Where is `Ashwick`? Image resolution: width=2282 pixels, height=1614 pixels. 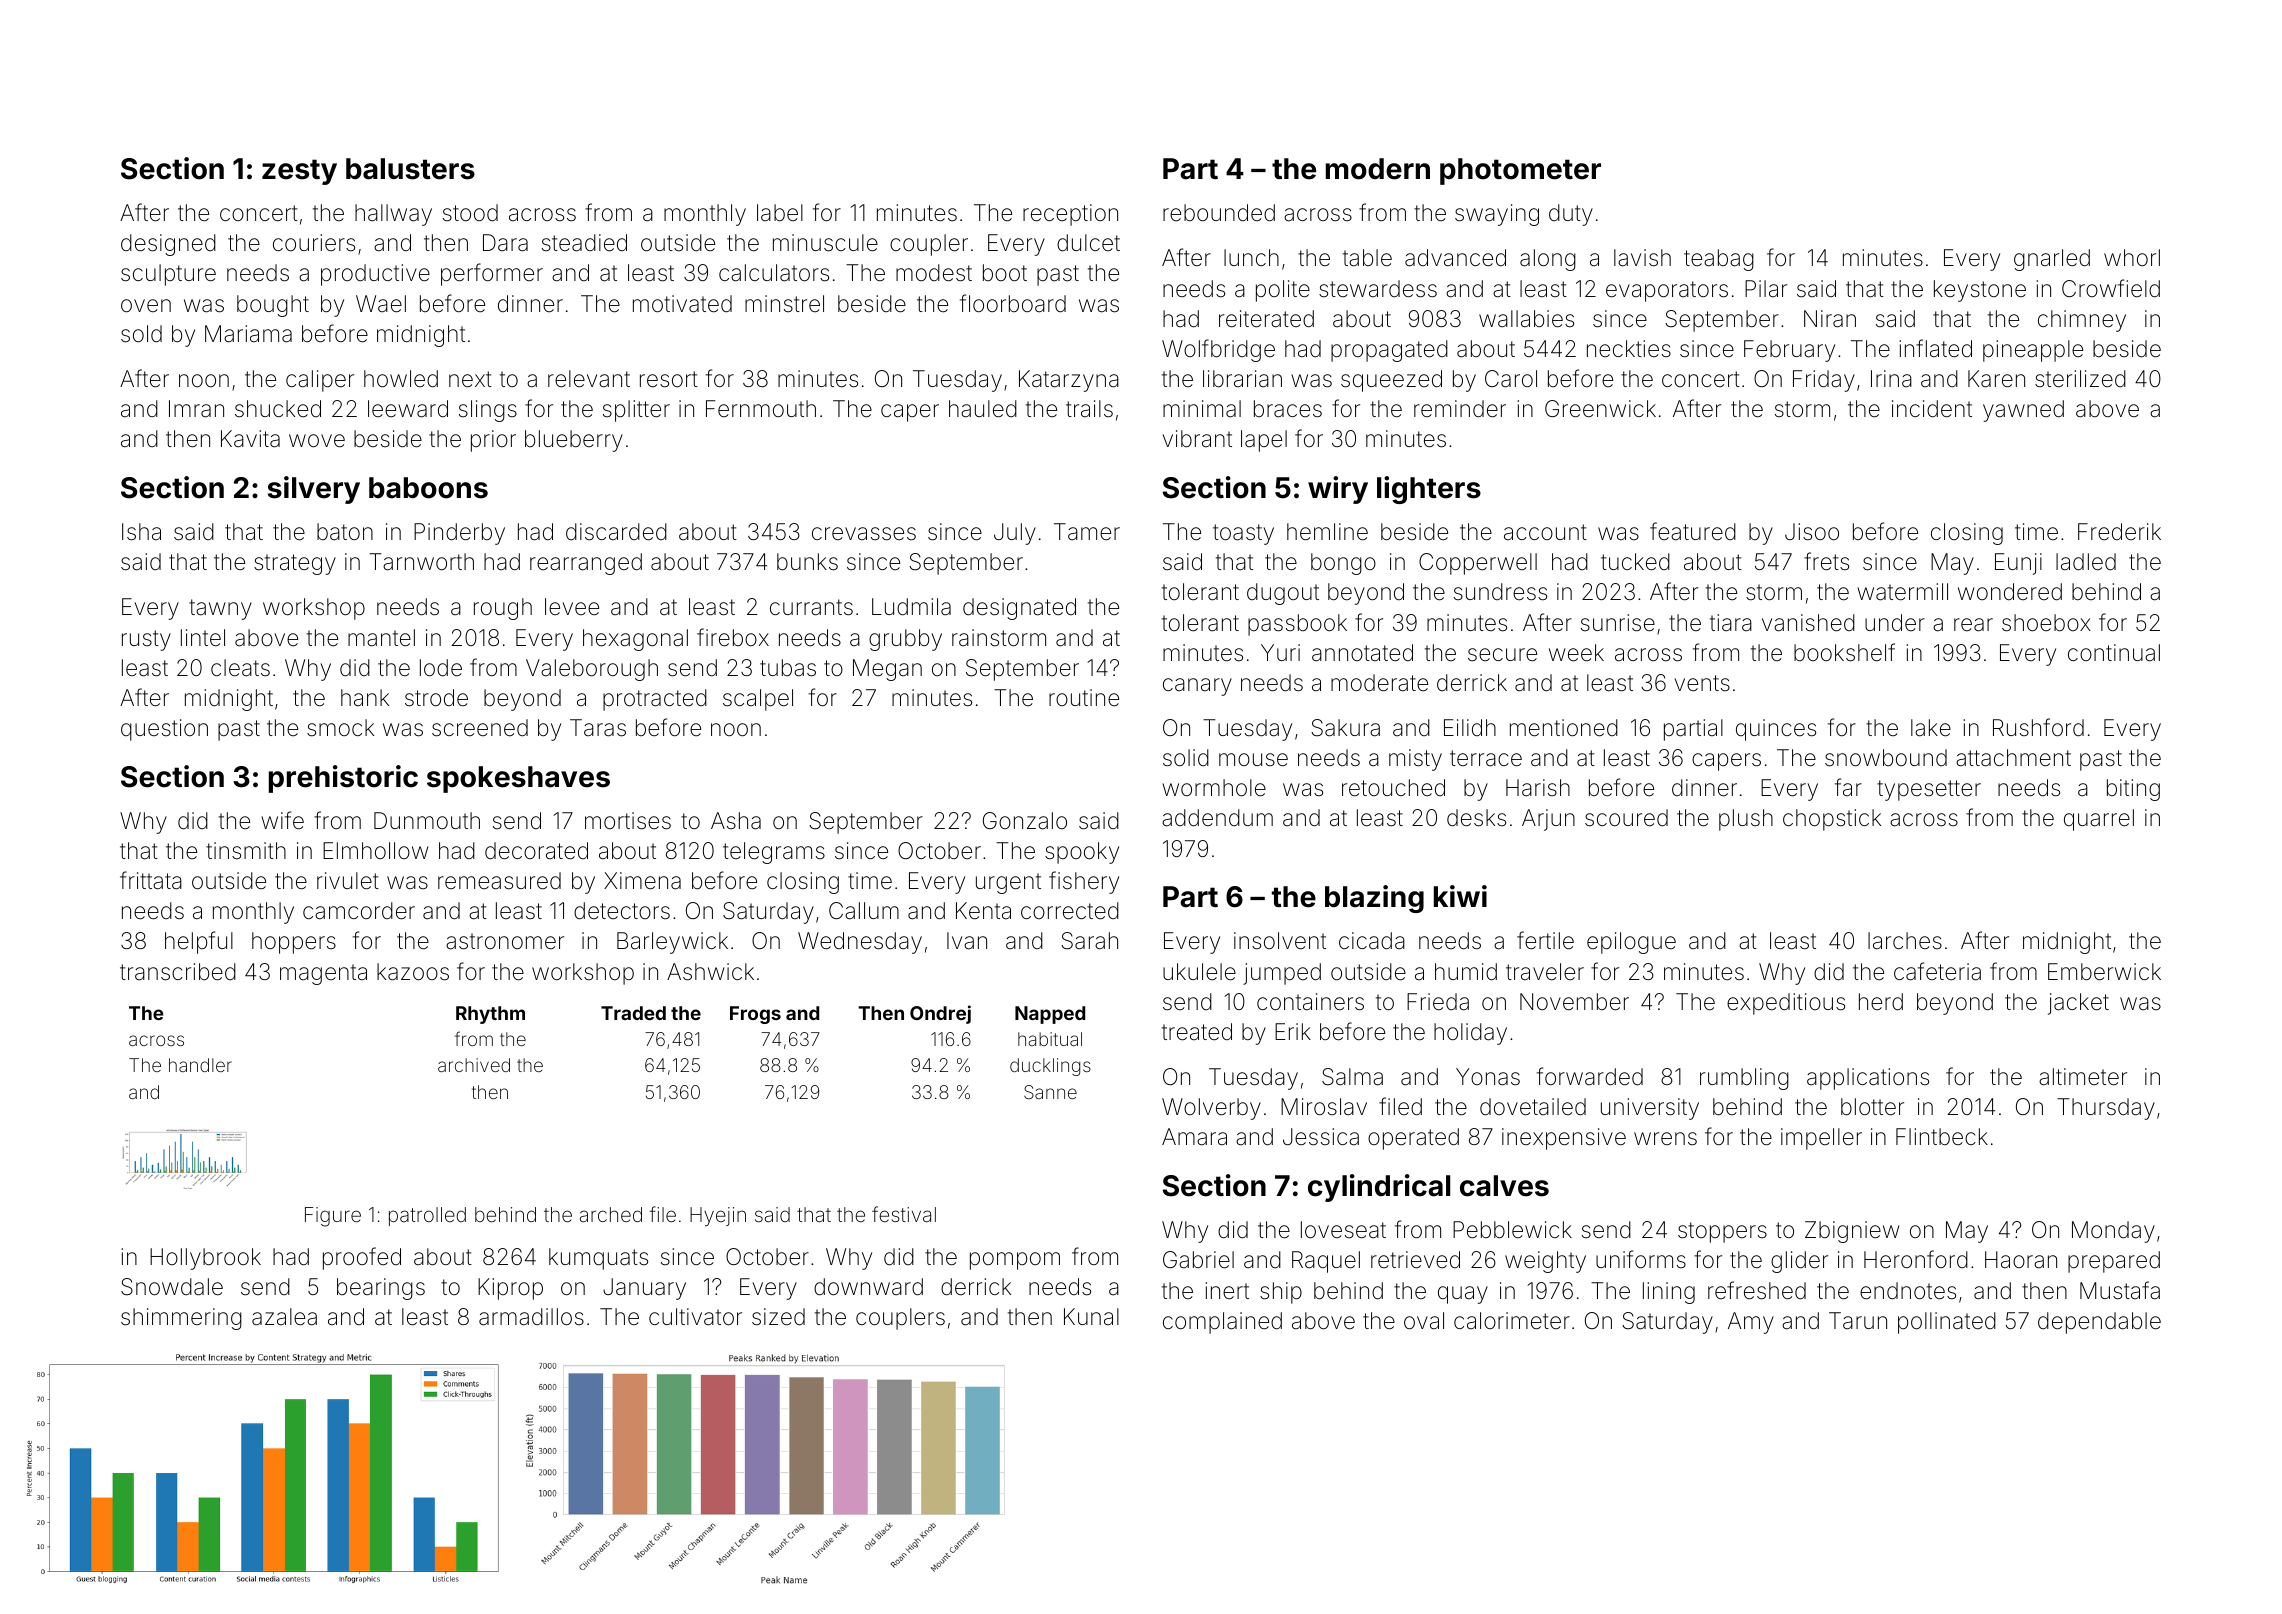
Ashwick is located at coordinates (710, 972).
